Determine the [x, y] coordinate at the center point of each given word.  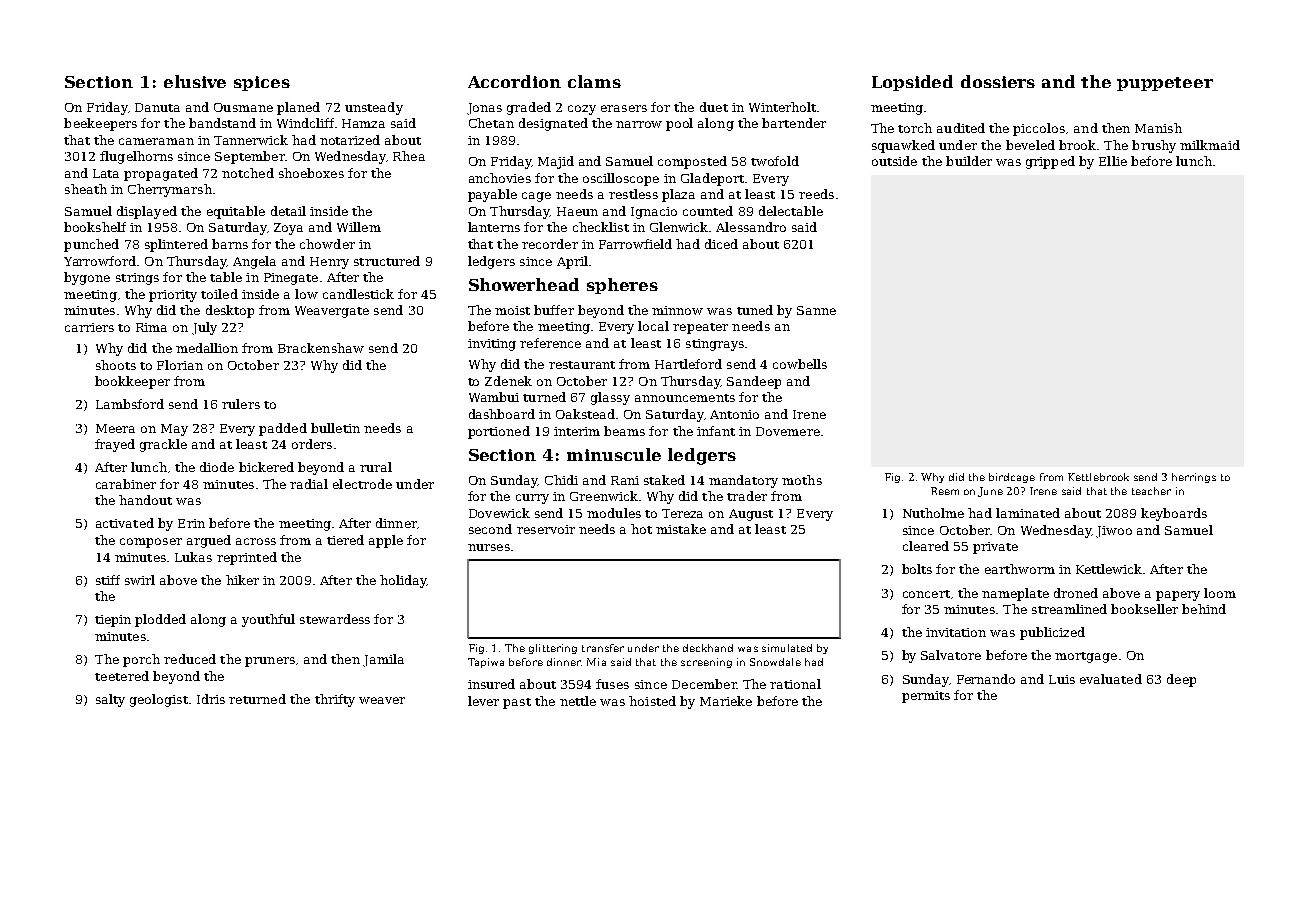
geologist [159, 700]
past [517, 703]
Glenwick [679, 227]
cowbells [800, 364]
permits [926, 697]
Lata [106, 173]
